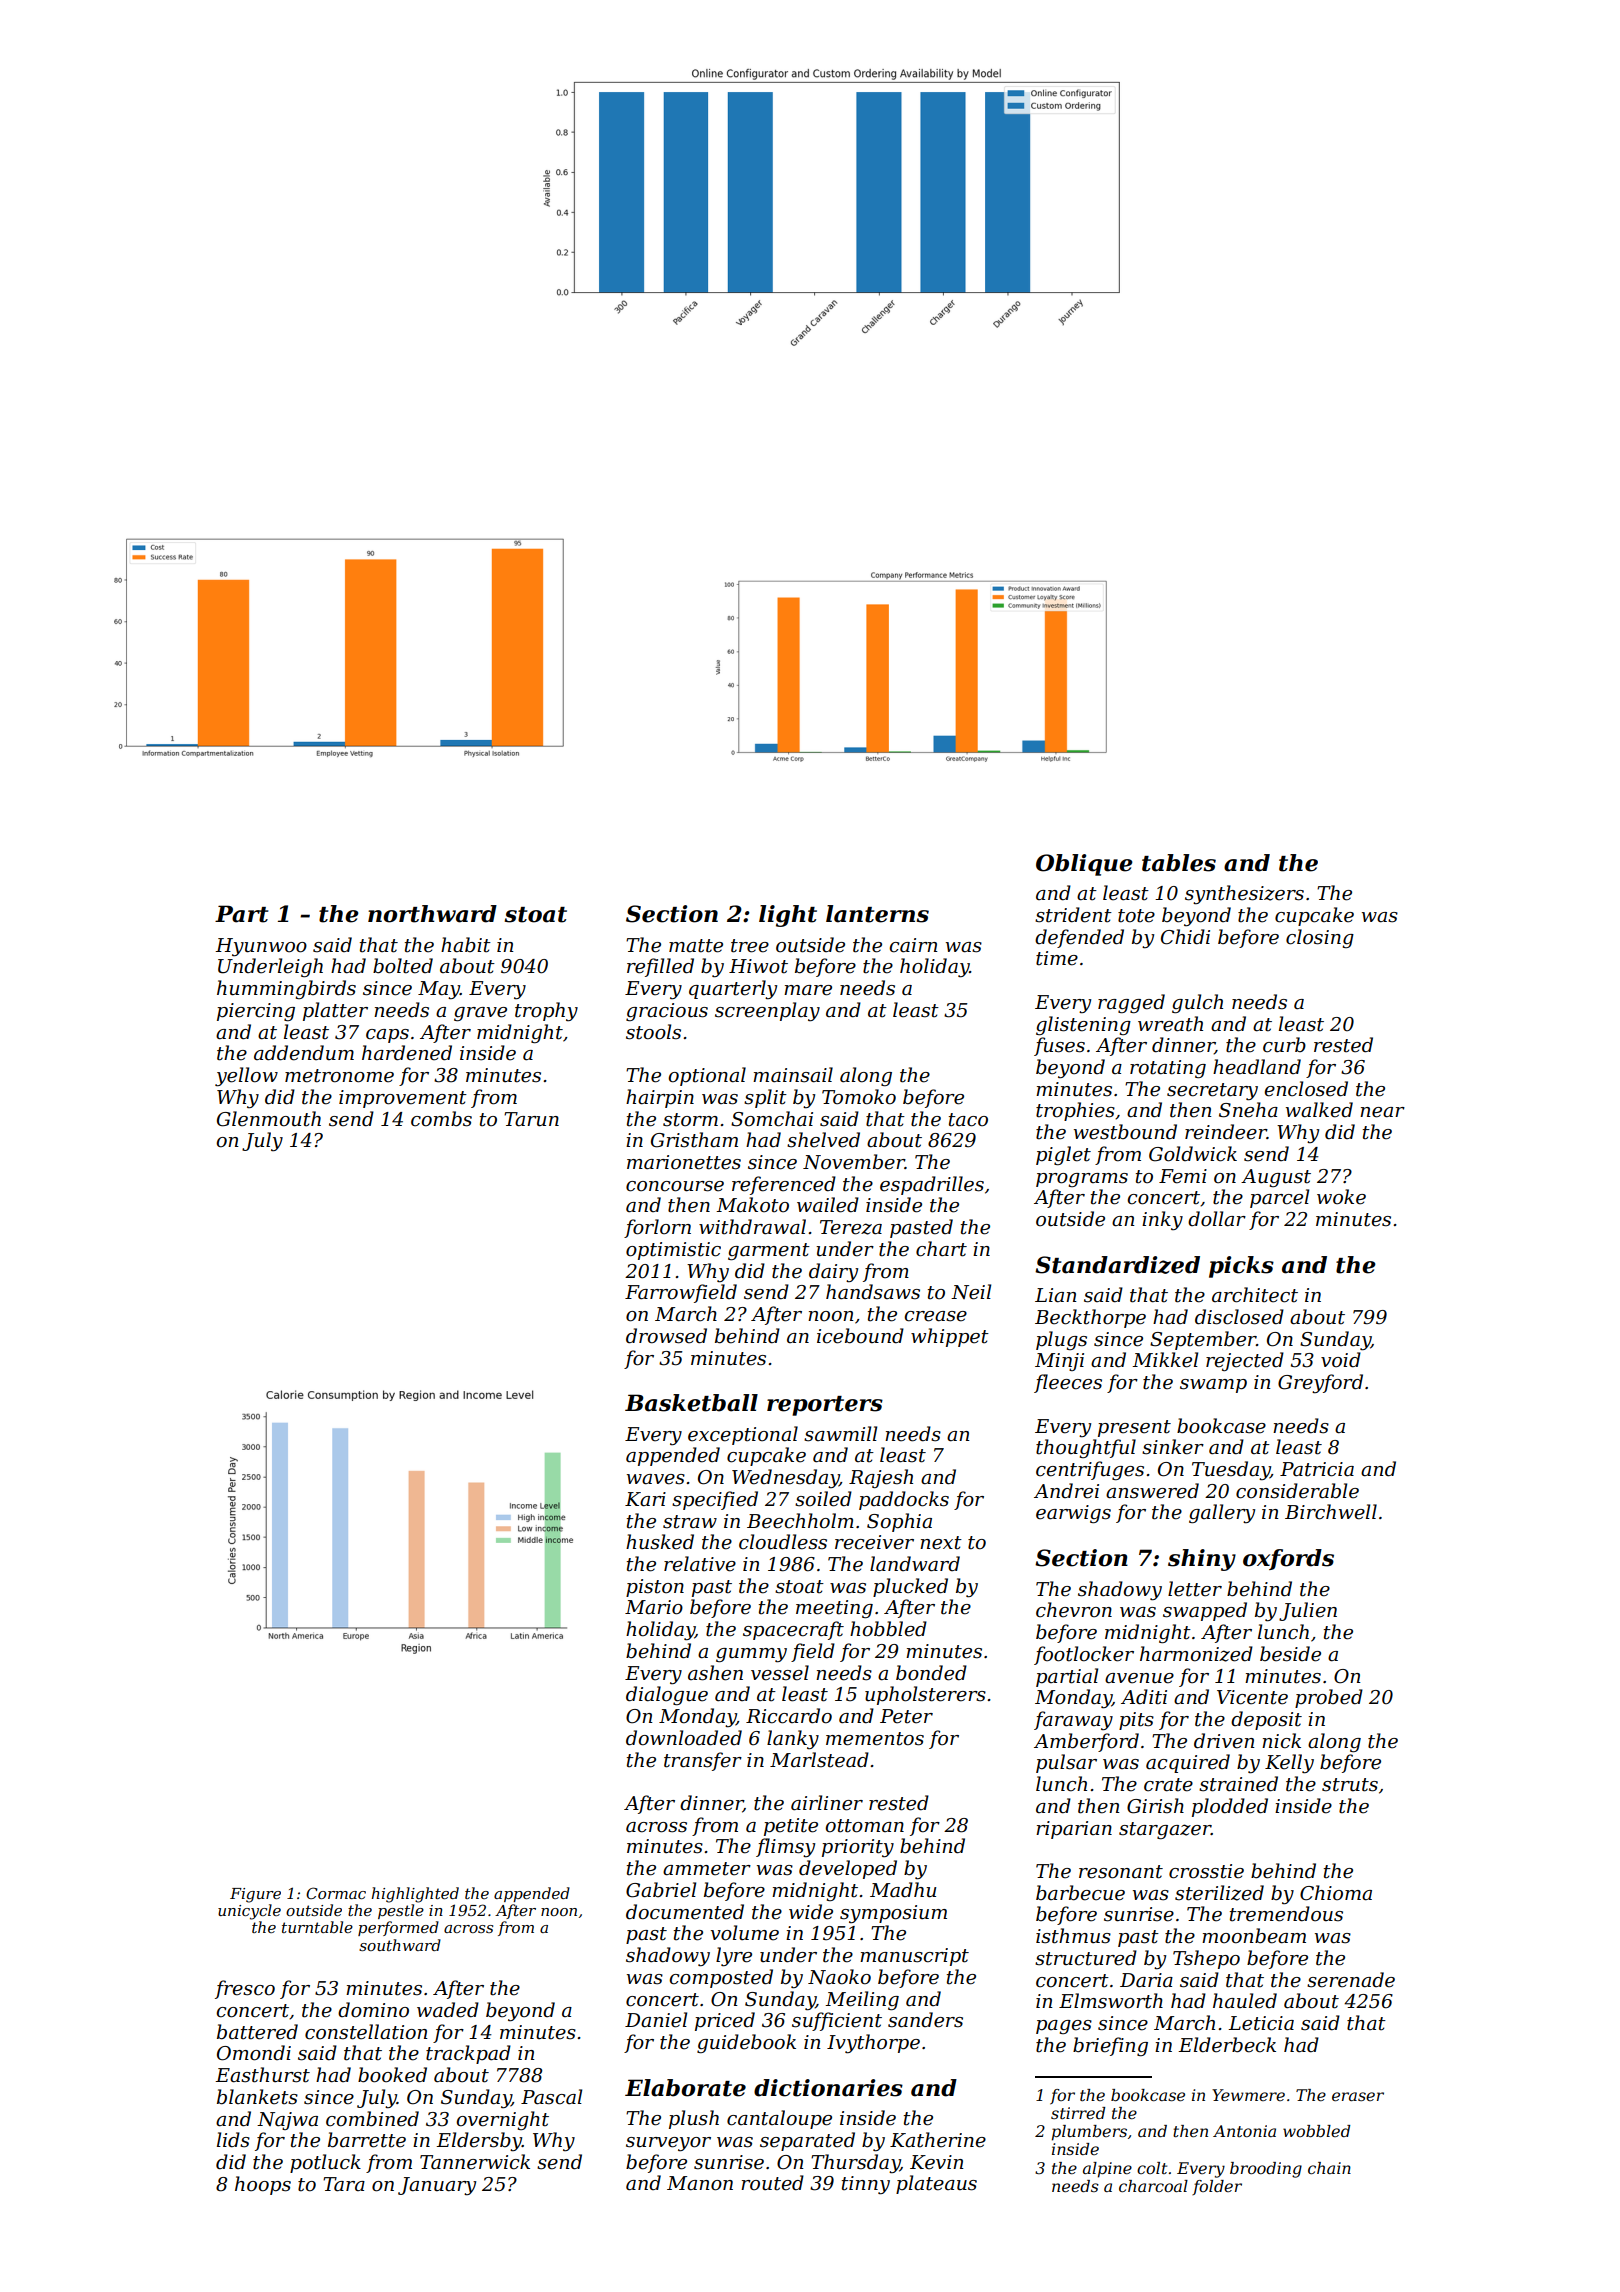 This screenshot has width=1620, height=2292. What do you see at coordinates (667, 1695) in the screenshot?
I see `dialogue` at bounding box center [667, 1695].
